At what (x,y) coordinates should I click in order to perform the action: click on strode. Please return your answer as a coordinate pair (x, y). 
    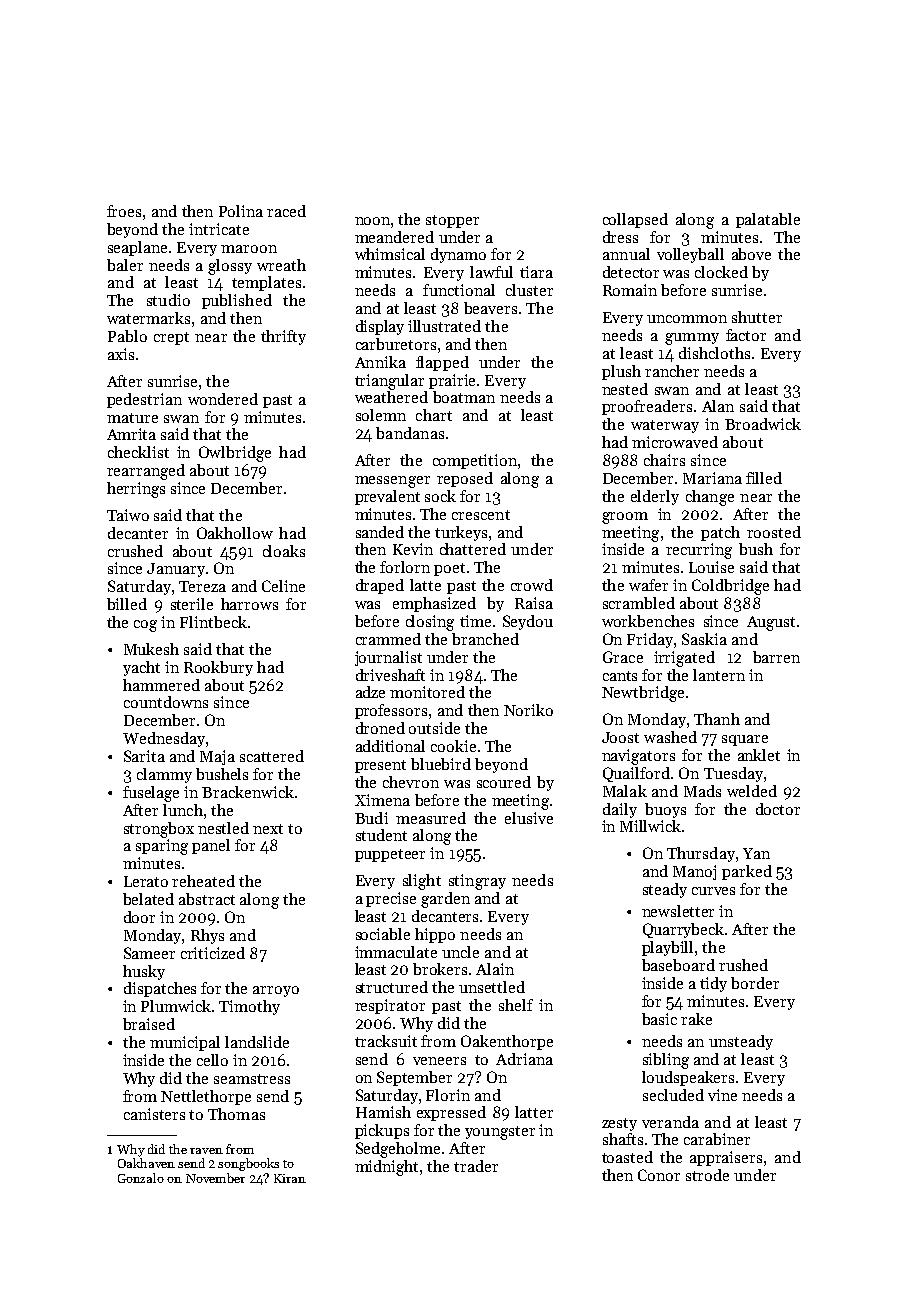
    Looking at the image, I should click on (707, 1175).
